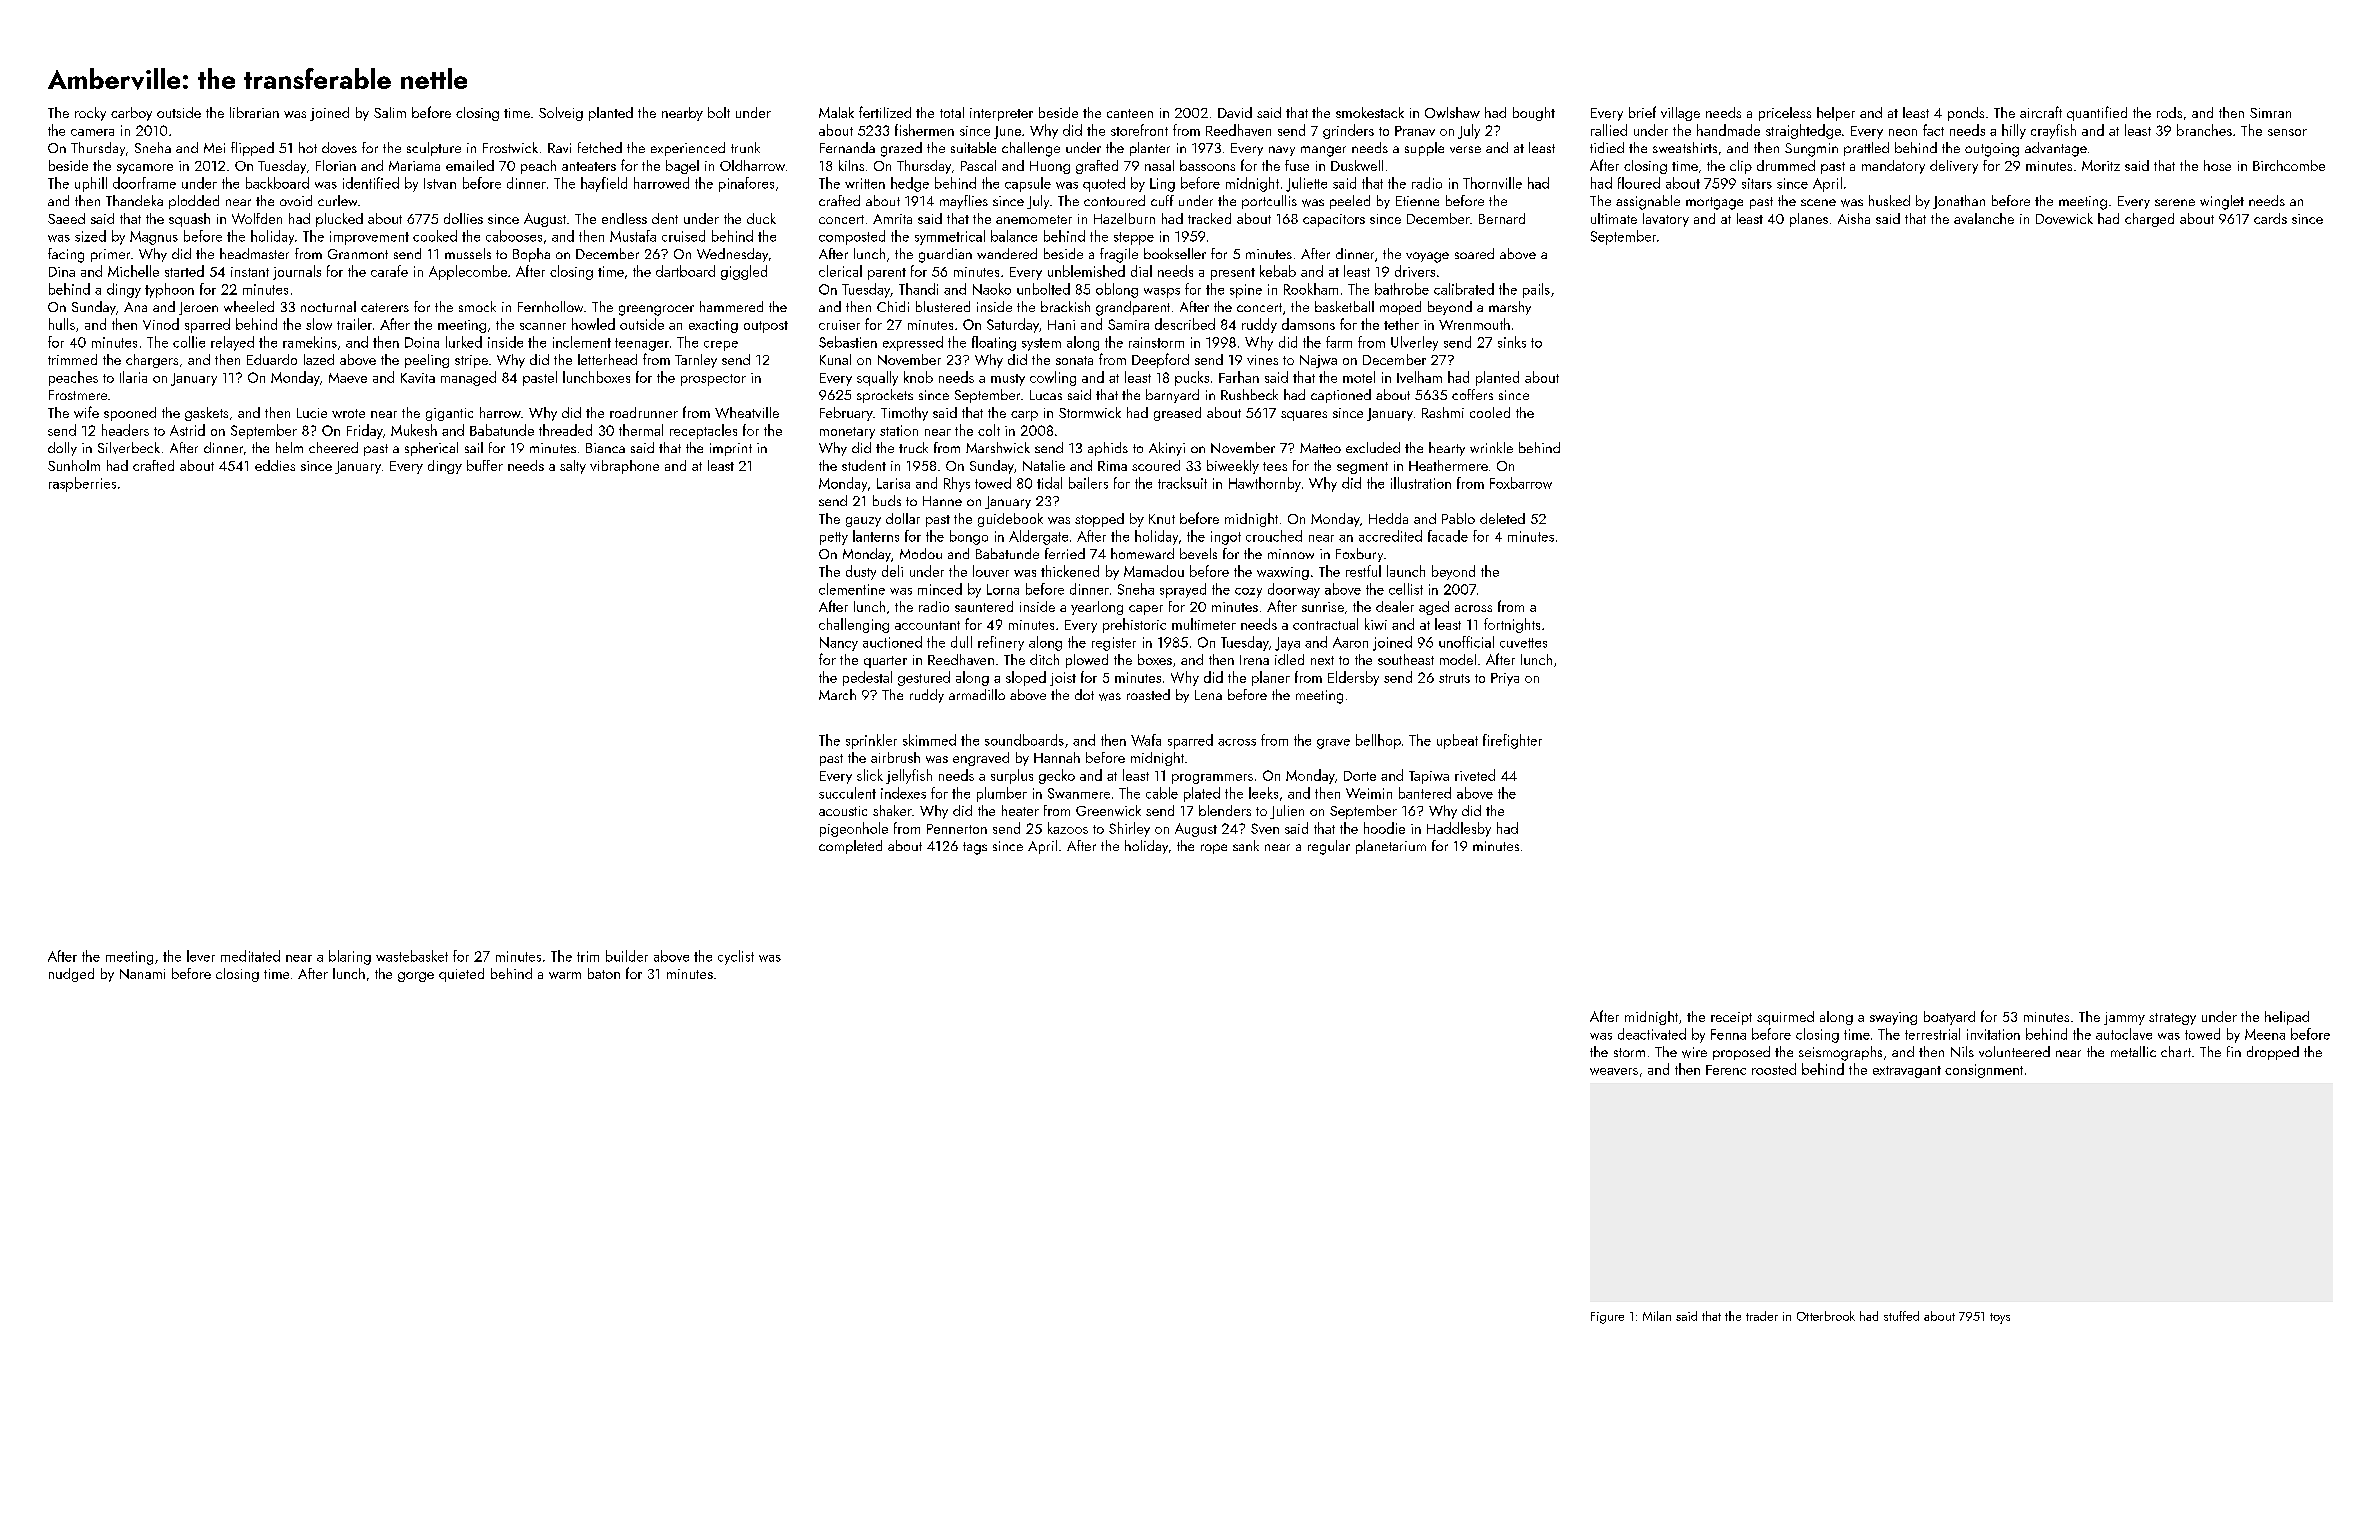 The image size is (2380, 1540). I want to click on waxwing, so click(1283, 573).
